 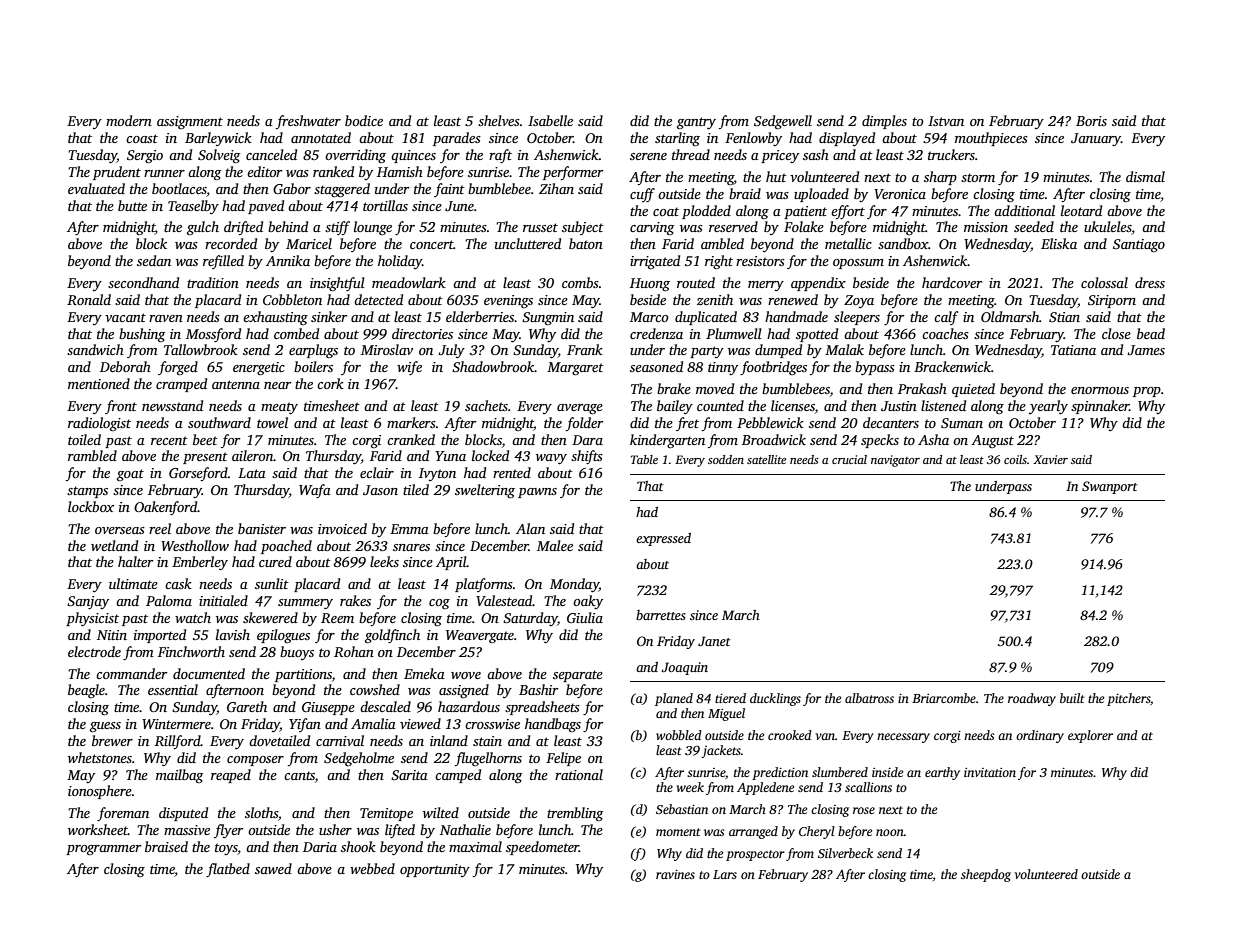 What do you see at coordinates (666, 211) in the screenshot?
I see `coat` at bounding box center [666, 211].
